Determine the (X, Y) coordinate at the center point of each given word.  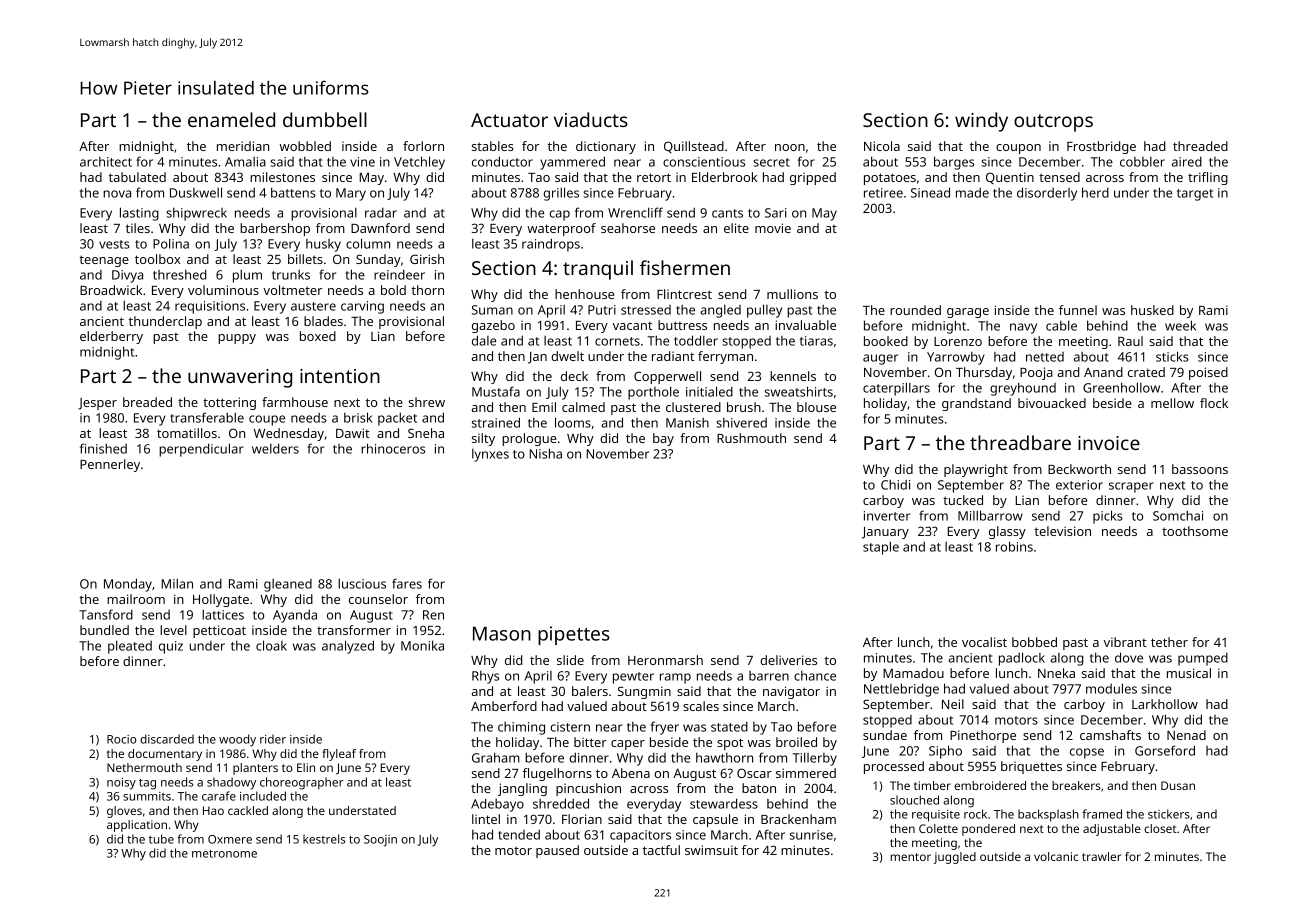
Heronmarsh (665, 660)
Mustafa (496, 391)
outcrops (1053, 123)
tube (161, 839)
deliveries (788, 660)
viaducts (591, 119)
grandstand (976, 404)
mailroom (136, 599)
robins (1014, 546)
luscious (362, 583)
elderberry (111, 337)
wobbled (305, 146)
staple (881, 548)
